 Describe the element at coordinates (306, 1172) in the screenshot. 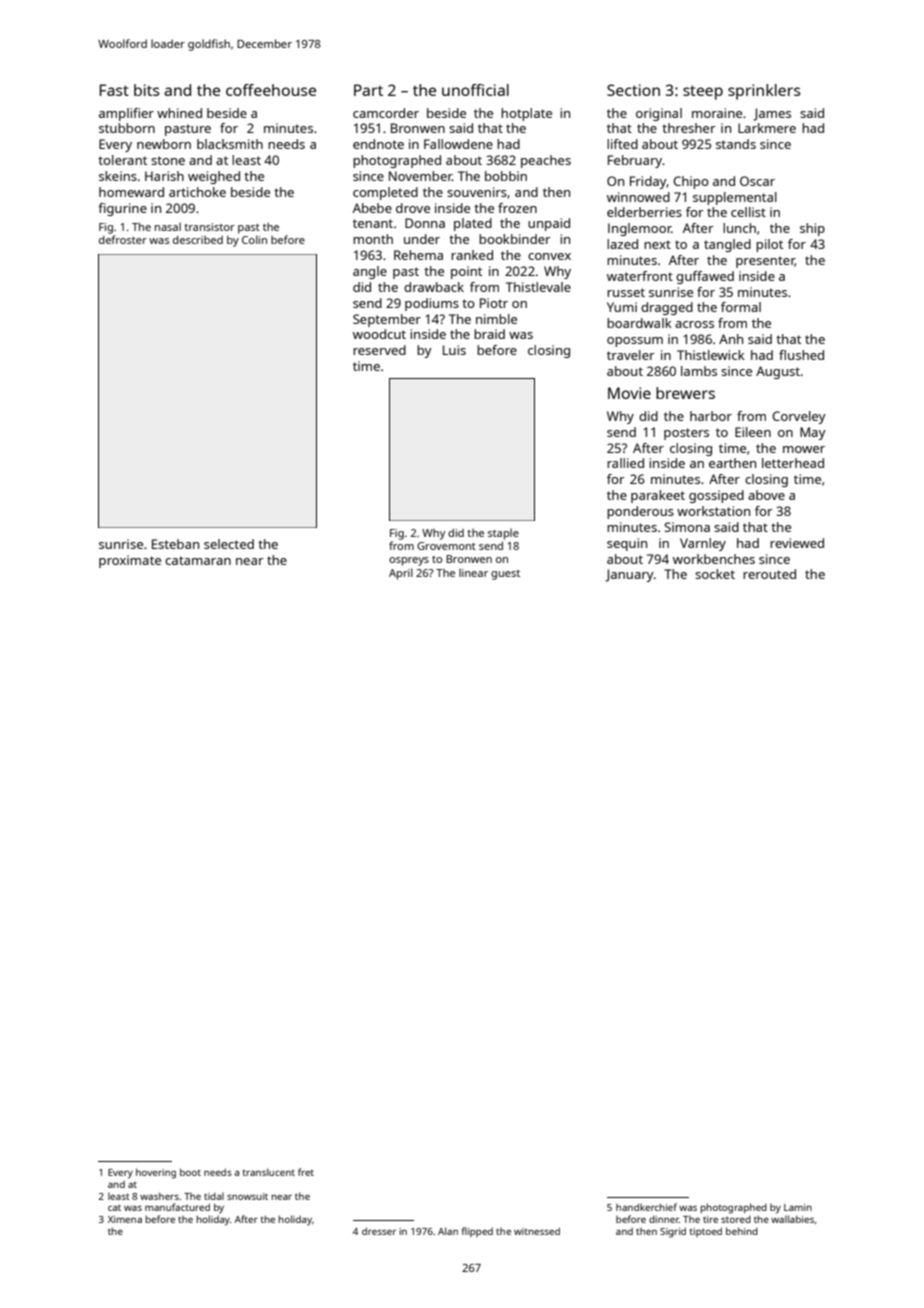

I see `fret` at that location.
